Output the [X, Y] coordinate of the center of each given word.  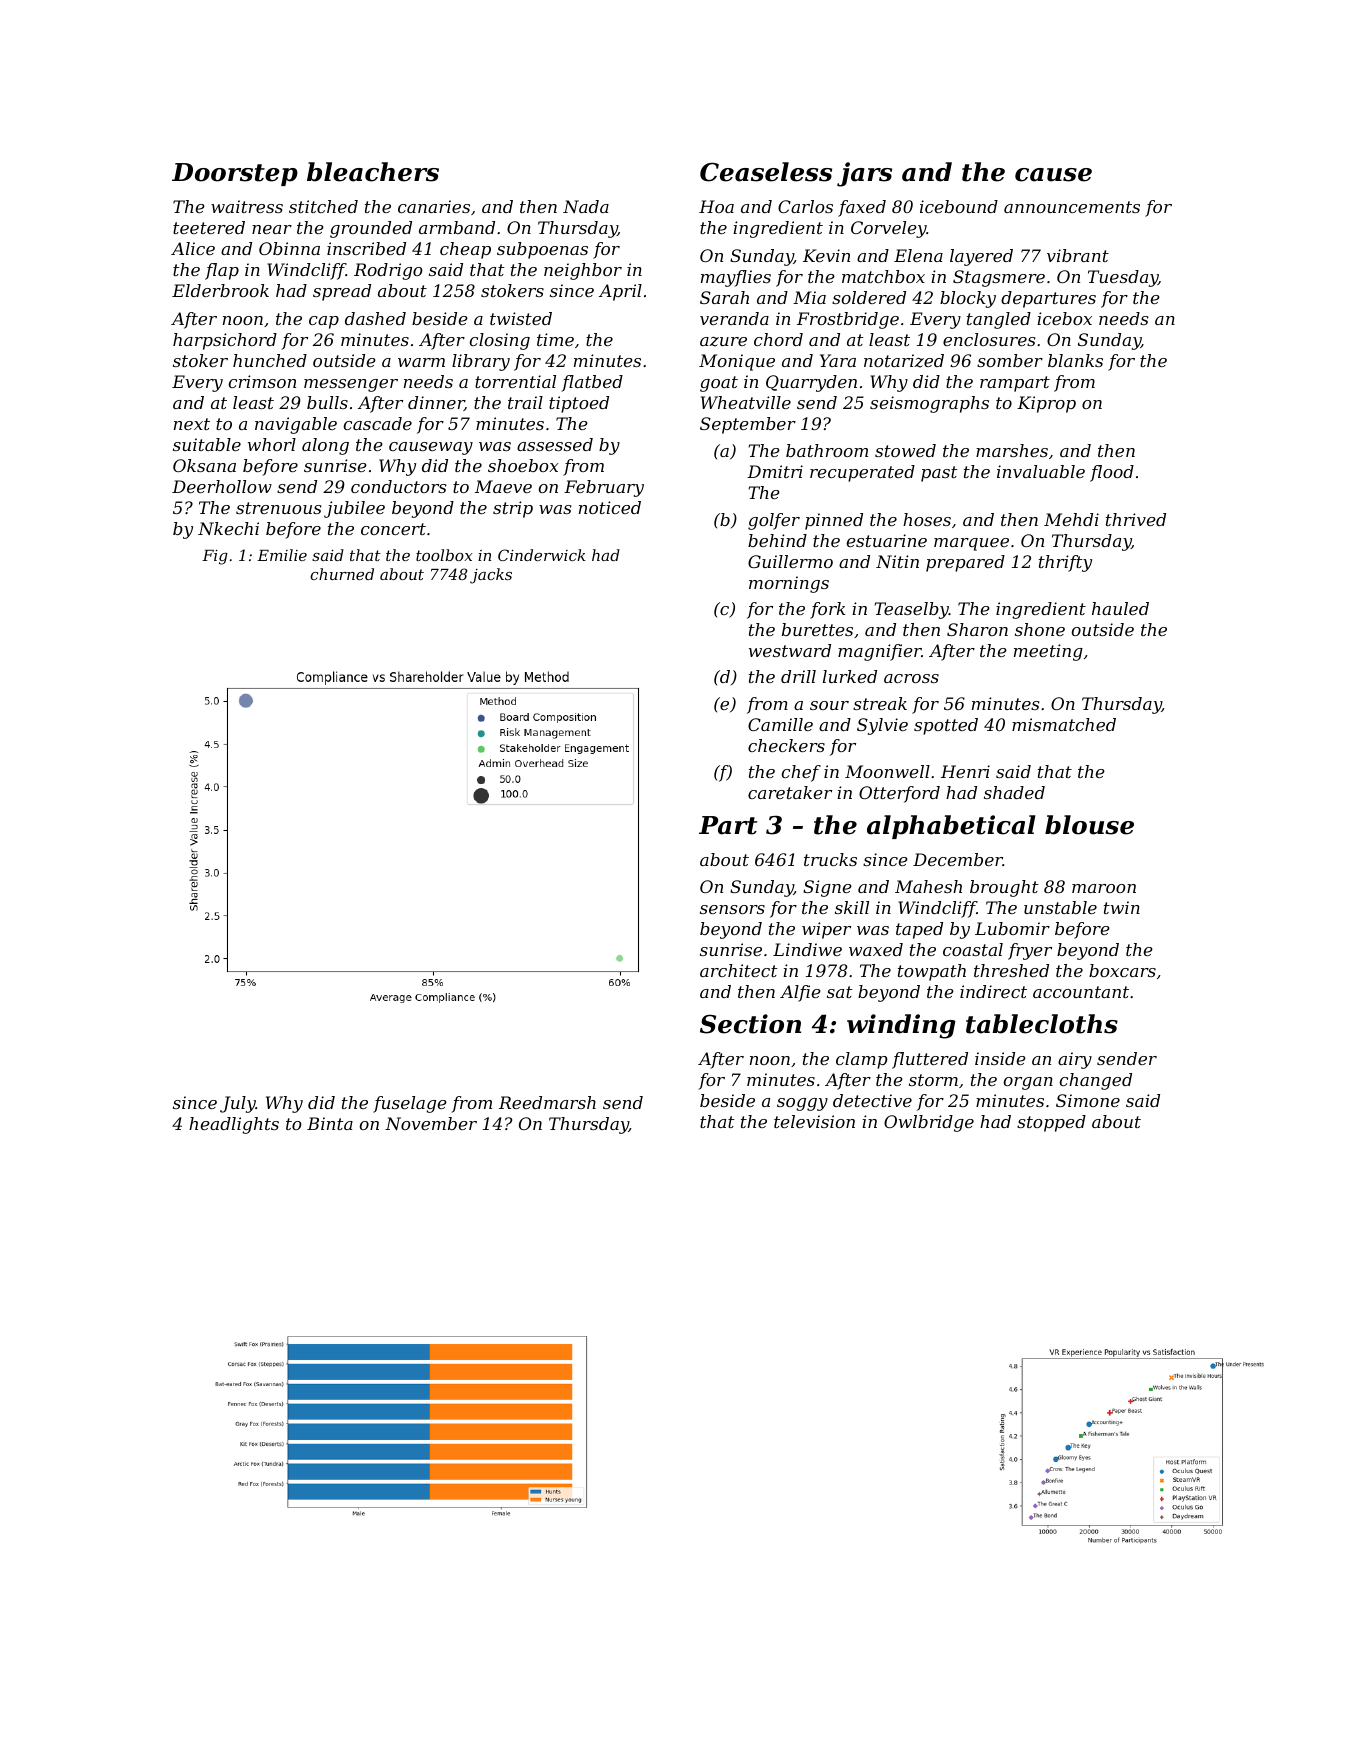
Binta [330, 1123]
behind [777, 540]
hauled [1120, 608]
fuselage [410, 1104]
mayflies [736, 278]
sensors [732, 909]
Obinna [289, 248]
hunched [270, 360]
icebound [959, 206]
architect [739, 970]
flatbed [592, 383]
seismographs [929, 404]
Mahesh [928, 886]
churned [342, 574]
